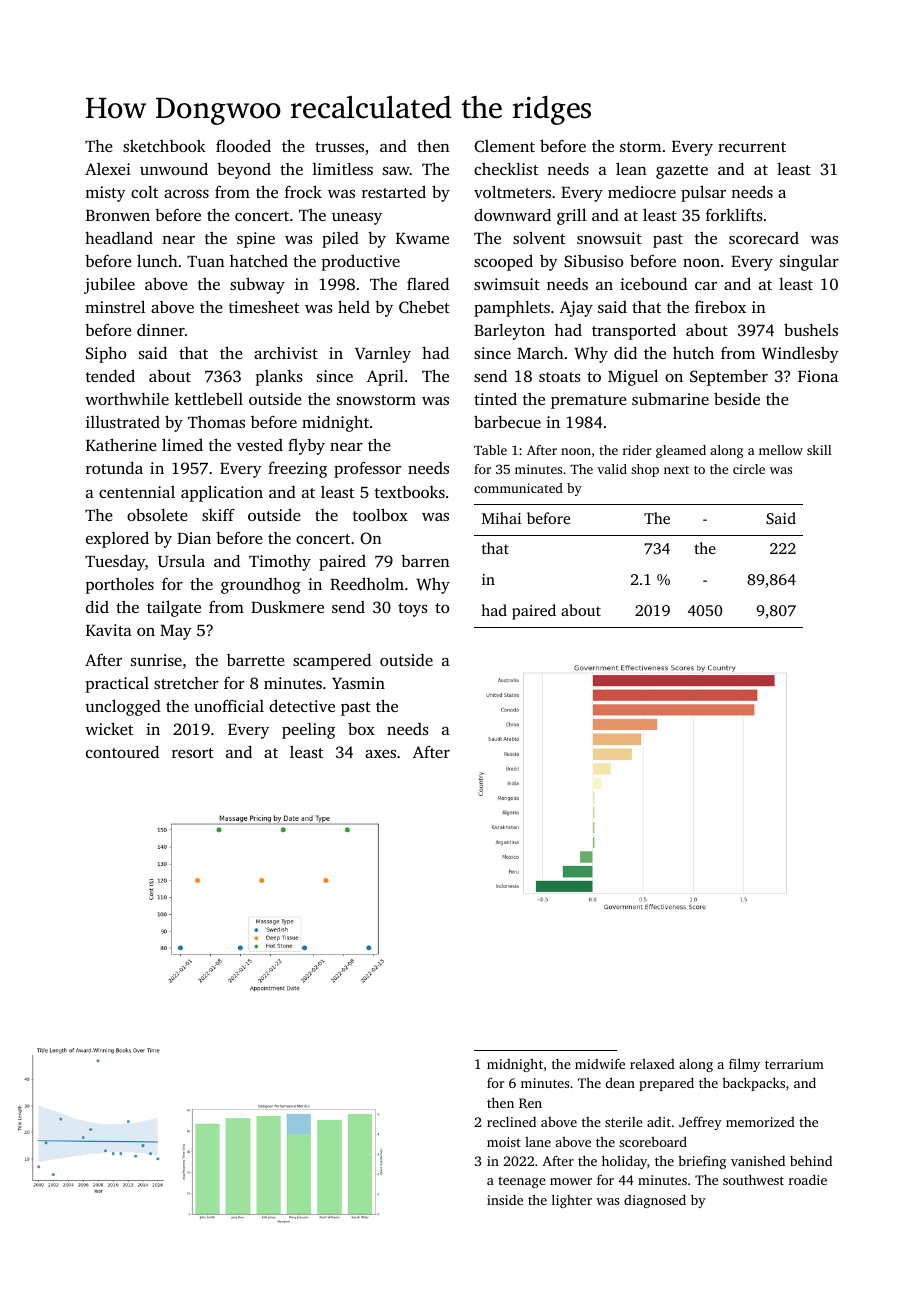 This screenshot has width=924, height=1308. I want to click on singular, so click(809, 263).
